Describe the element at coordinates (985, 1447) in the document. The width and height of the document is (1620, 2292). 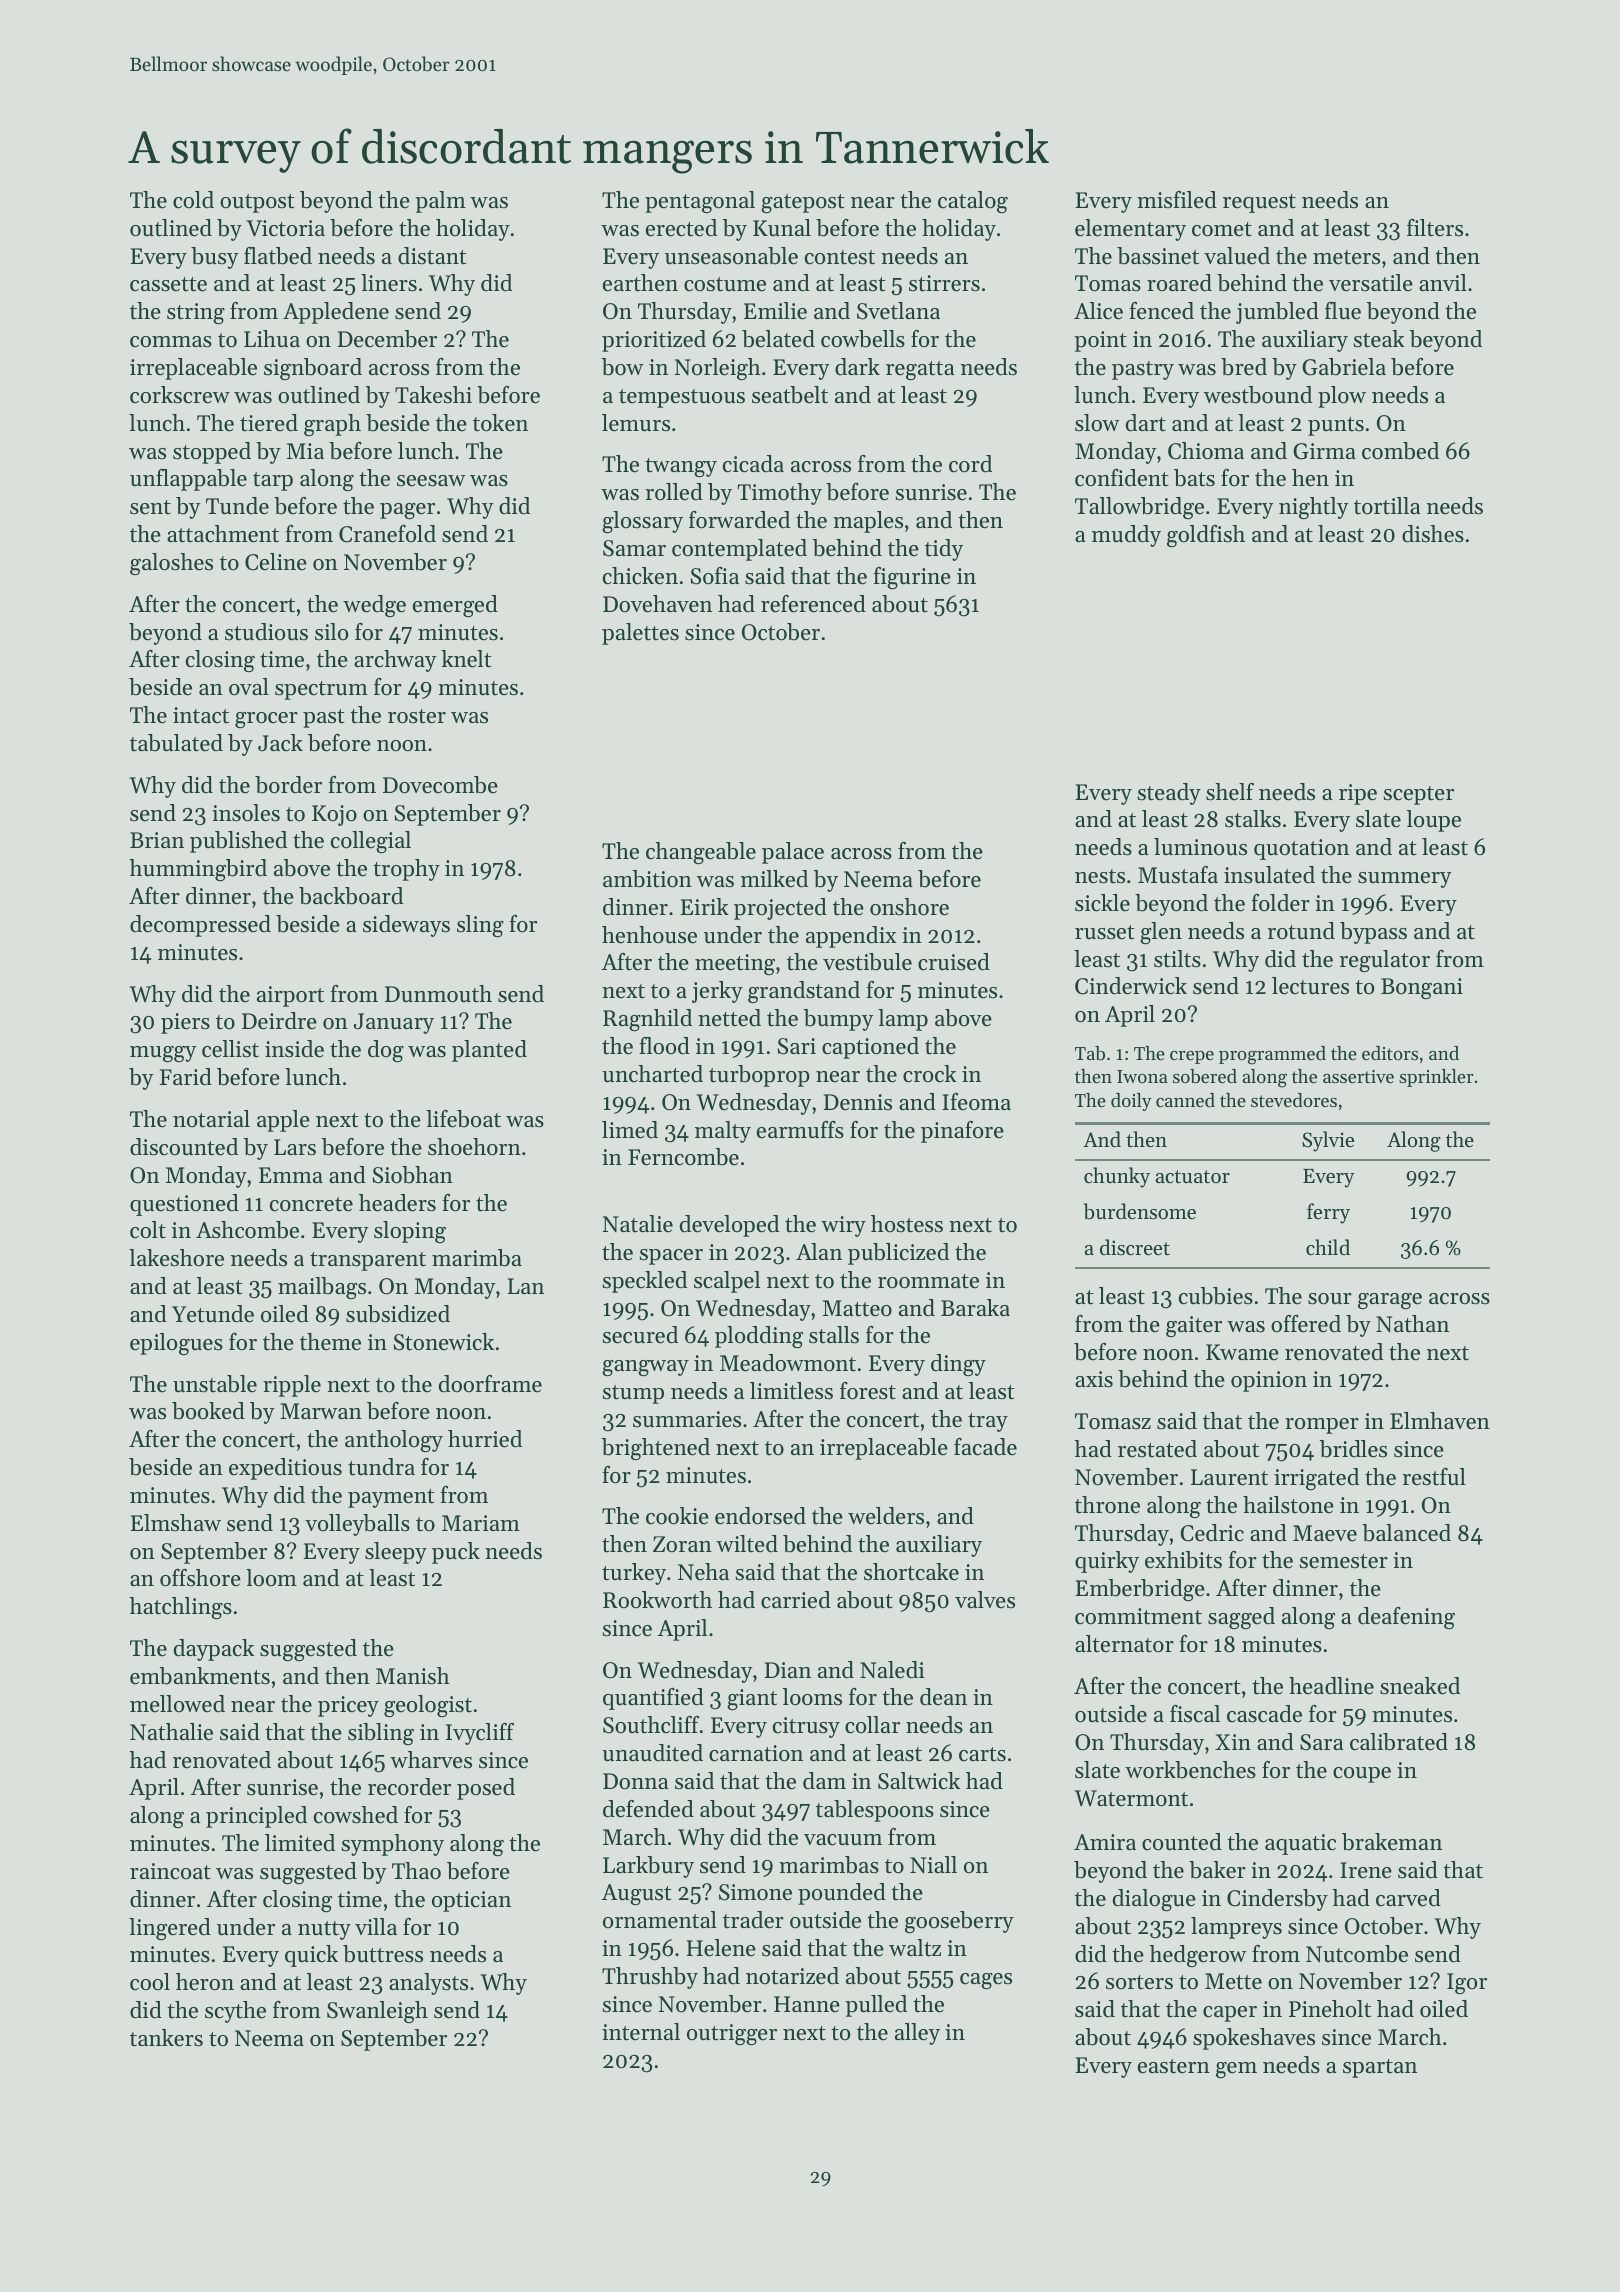
I see `facade` at that location.
